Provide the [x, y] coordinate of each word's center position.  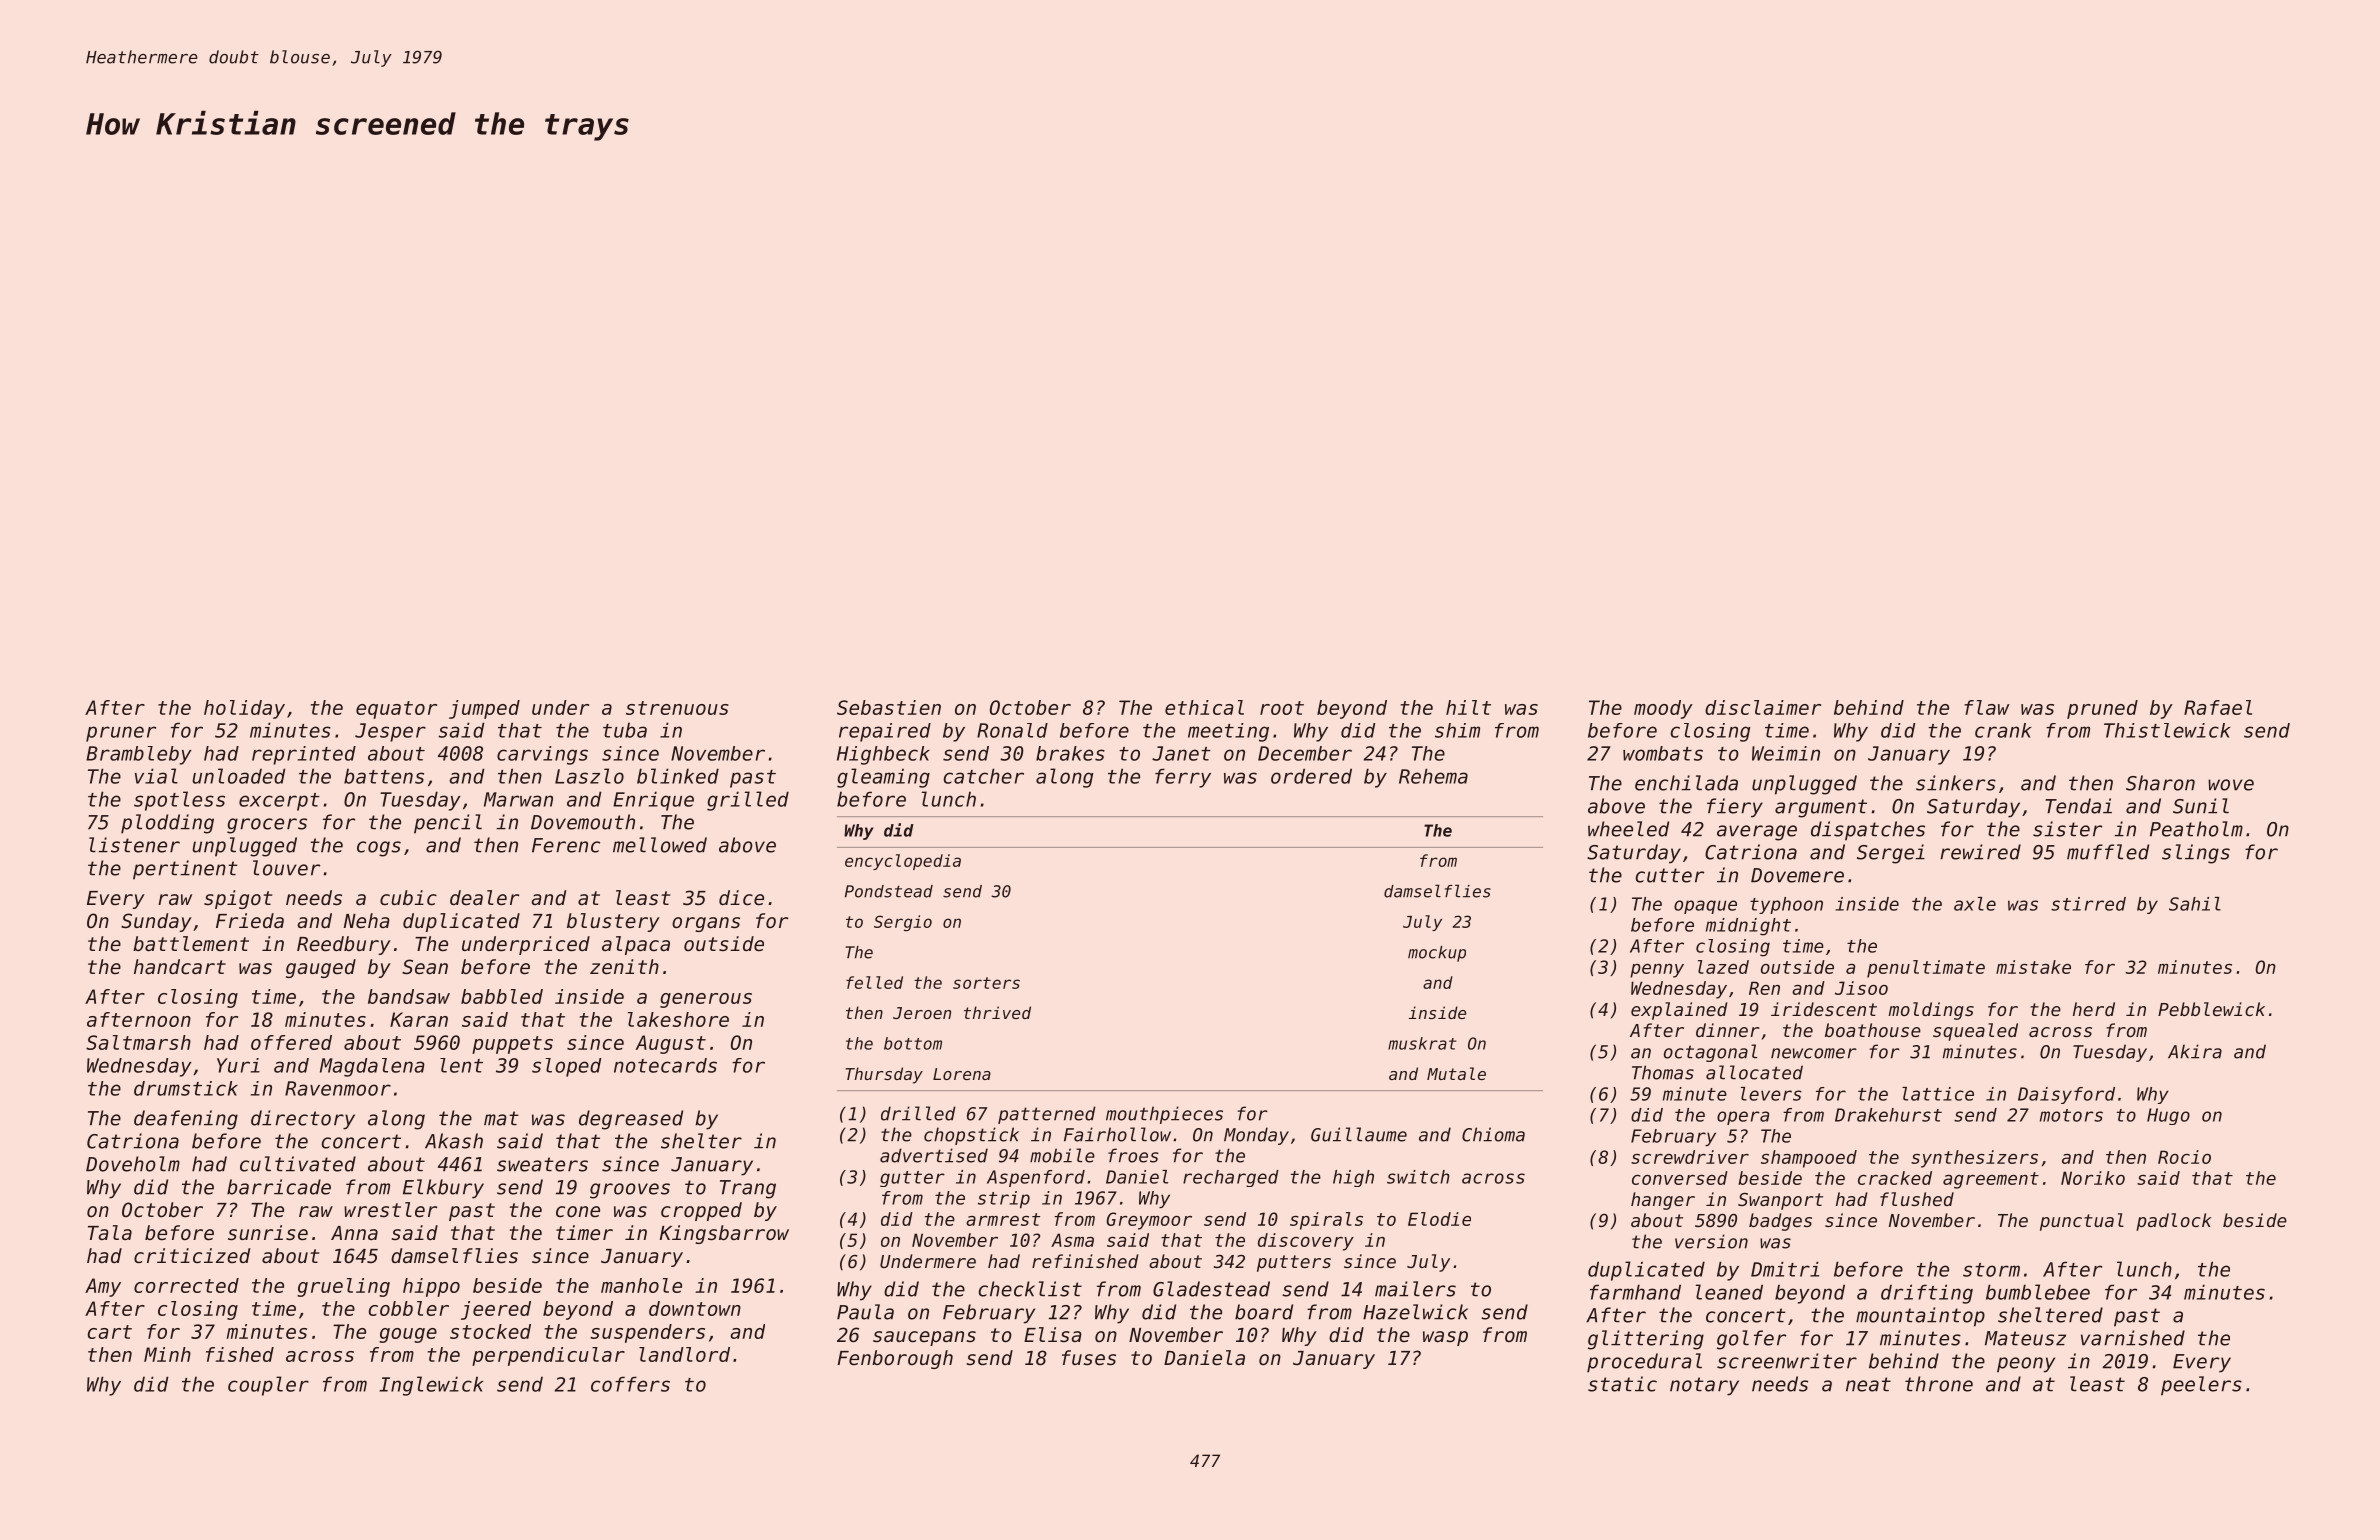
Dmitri [1785, 1269]
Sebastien [889, 707]
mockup [1437, 954]
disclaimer [1763, 707]
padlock [2173, 1222]
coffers [630, 1384]
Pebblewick [2211, 1009]
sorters [986, 983]
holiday [244, 709]
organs [706, 924]
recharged [1231, 1178]
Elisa [1053, 1335]
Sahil [2195, 904]
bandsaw [409, 996]
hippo [431, 1287]
